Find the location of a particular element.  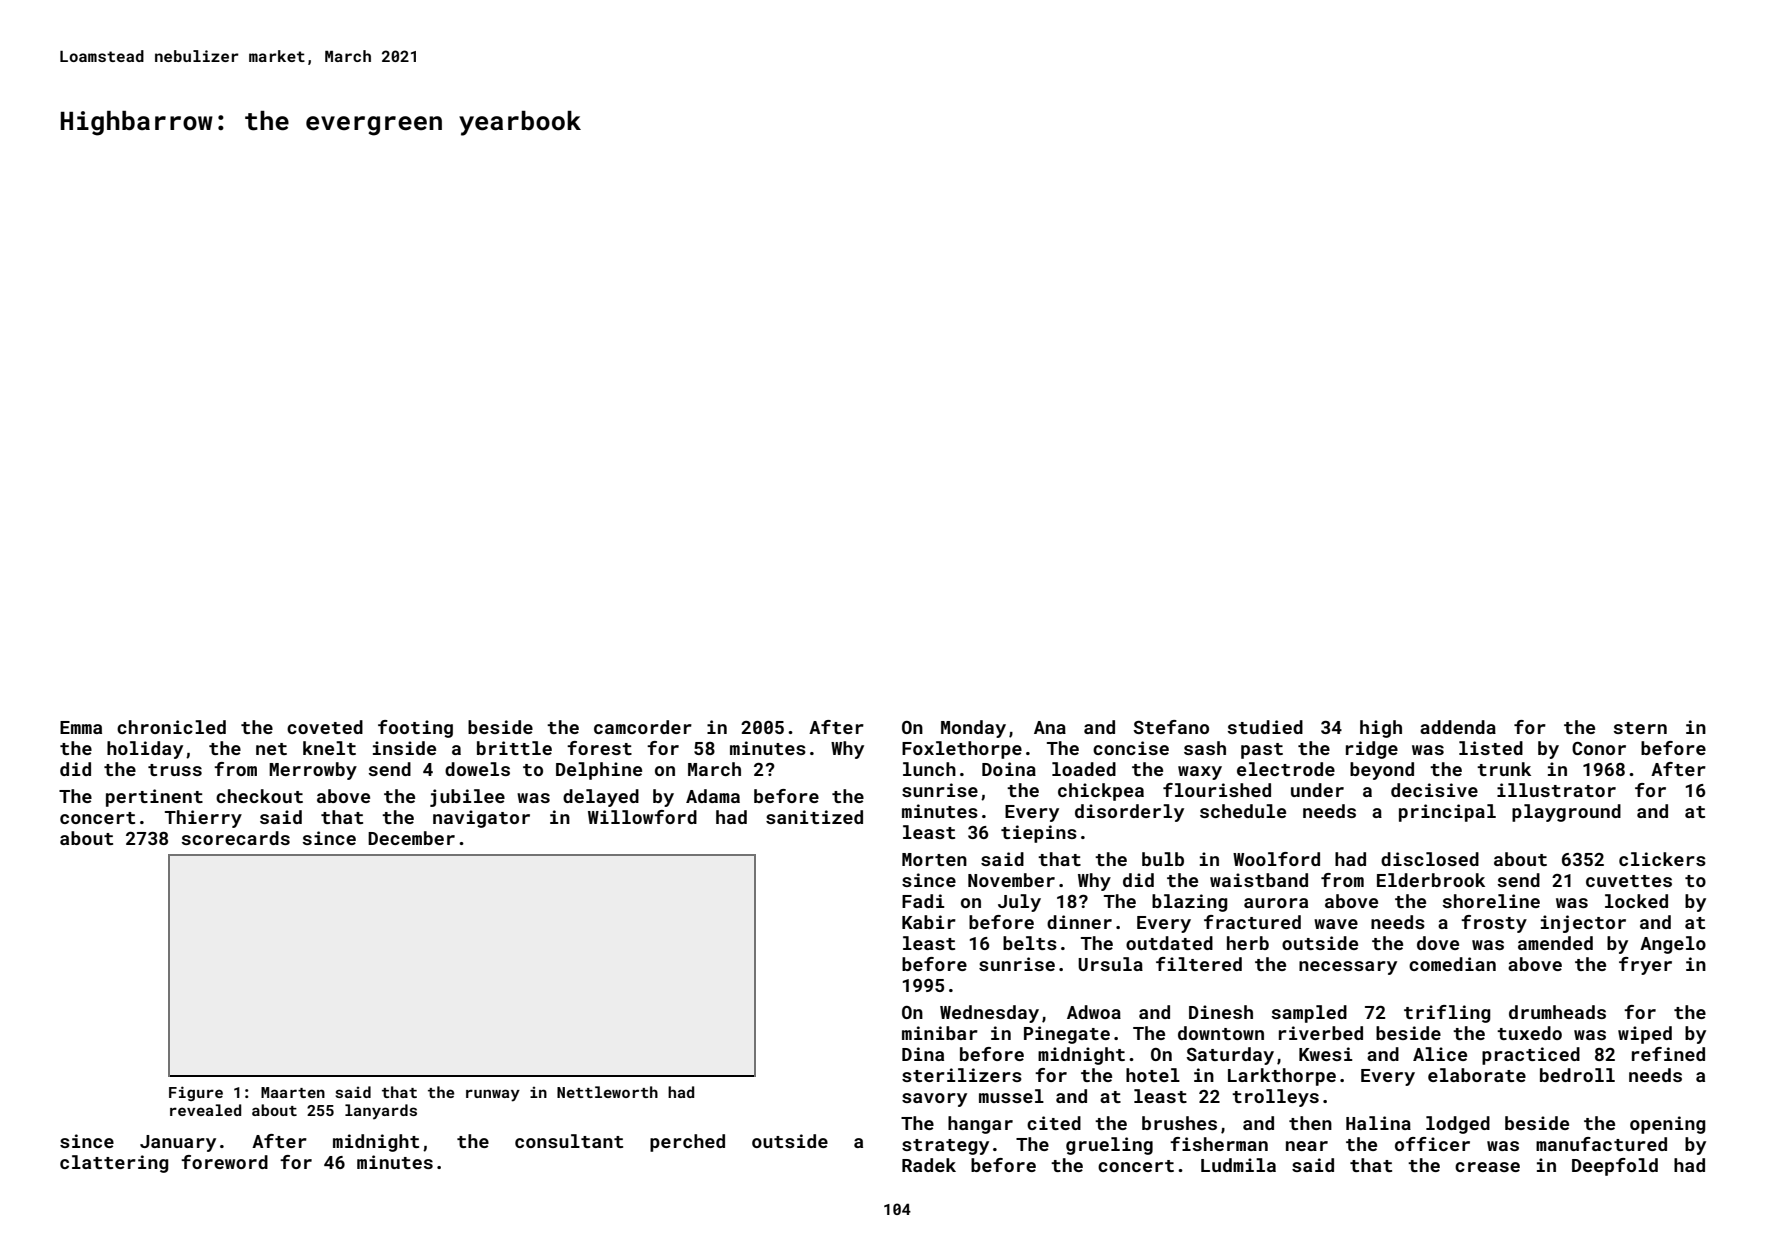

Dina is located at coordinates (923, 1054).
